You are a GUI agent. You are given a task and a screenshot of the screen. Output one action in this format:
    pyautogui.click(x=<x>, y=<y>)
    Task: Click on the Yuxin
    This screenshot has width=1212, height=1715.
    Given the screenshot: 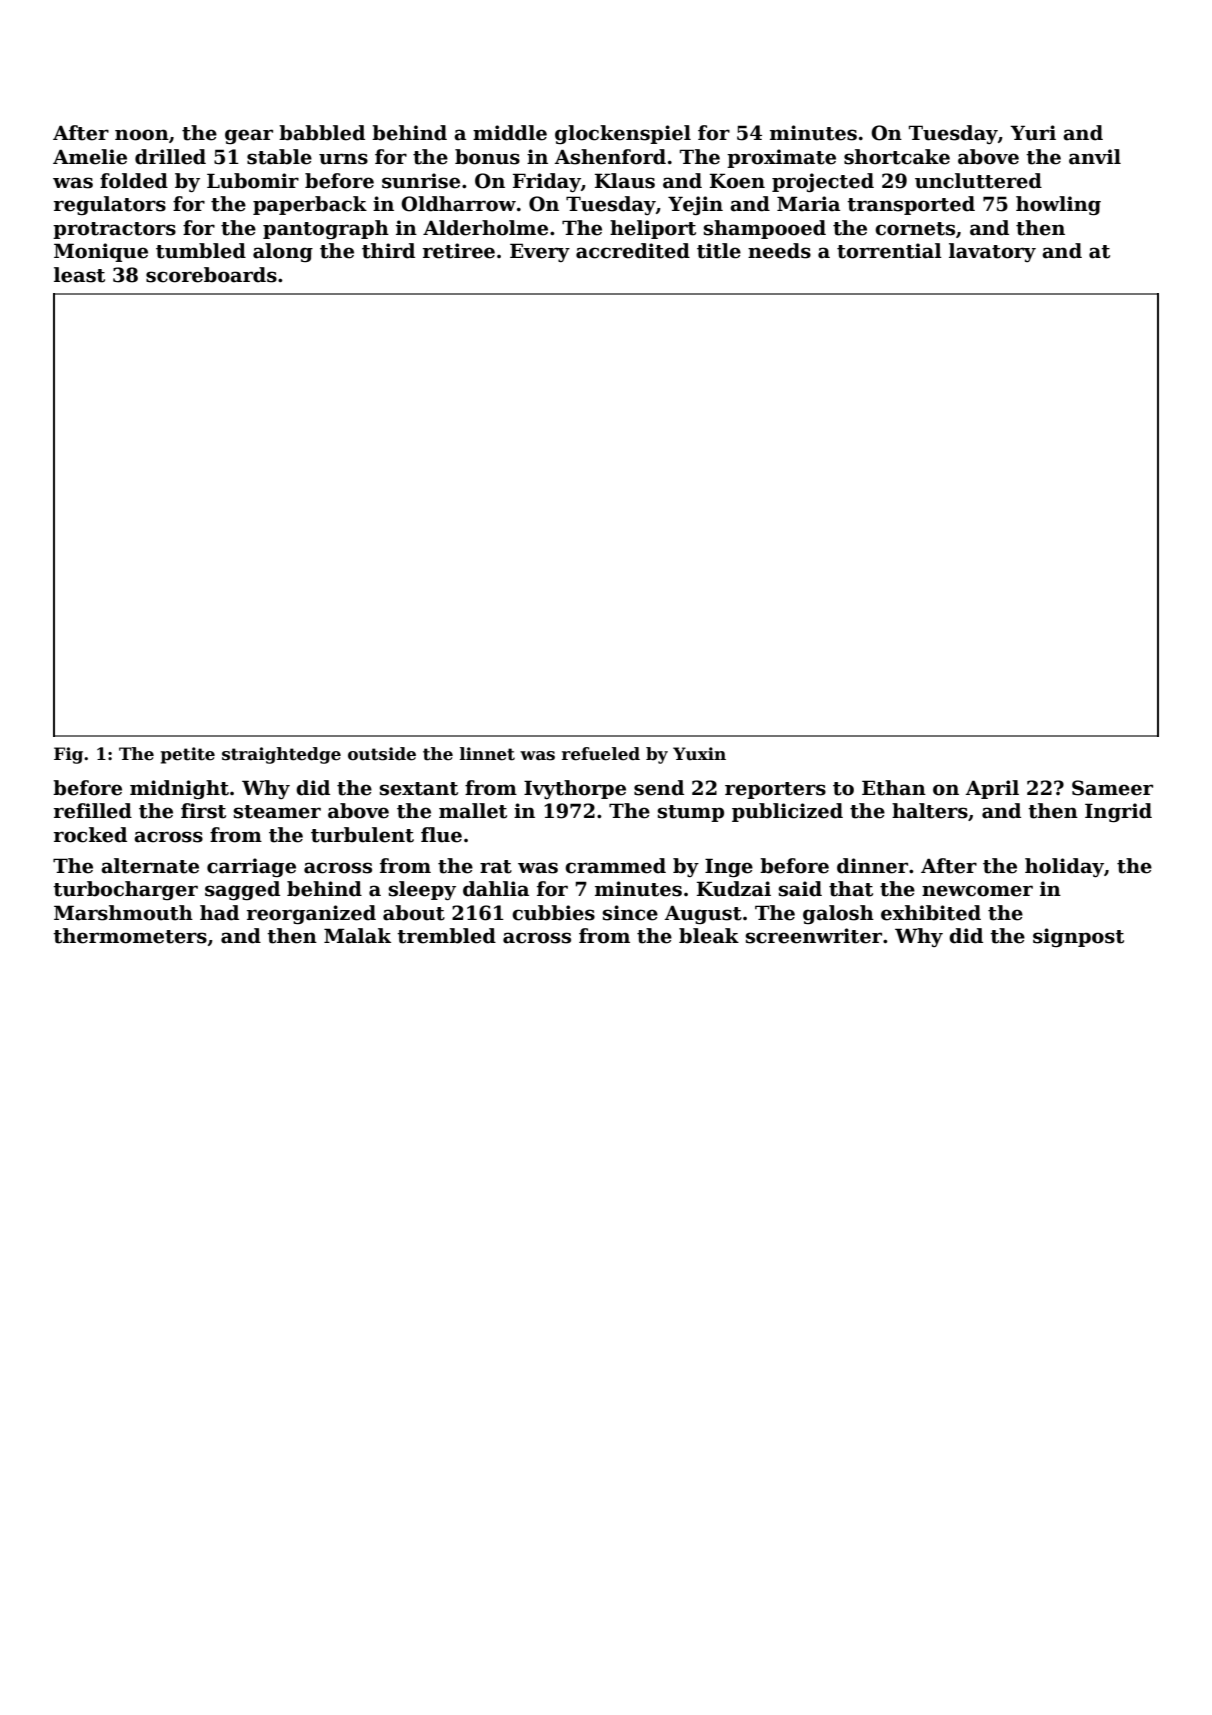 What is the action you would take?
    pyautogui.click(x=699, y=753)
